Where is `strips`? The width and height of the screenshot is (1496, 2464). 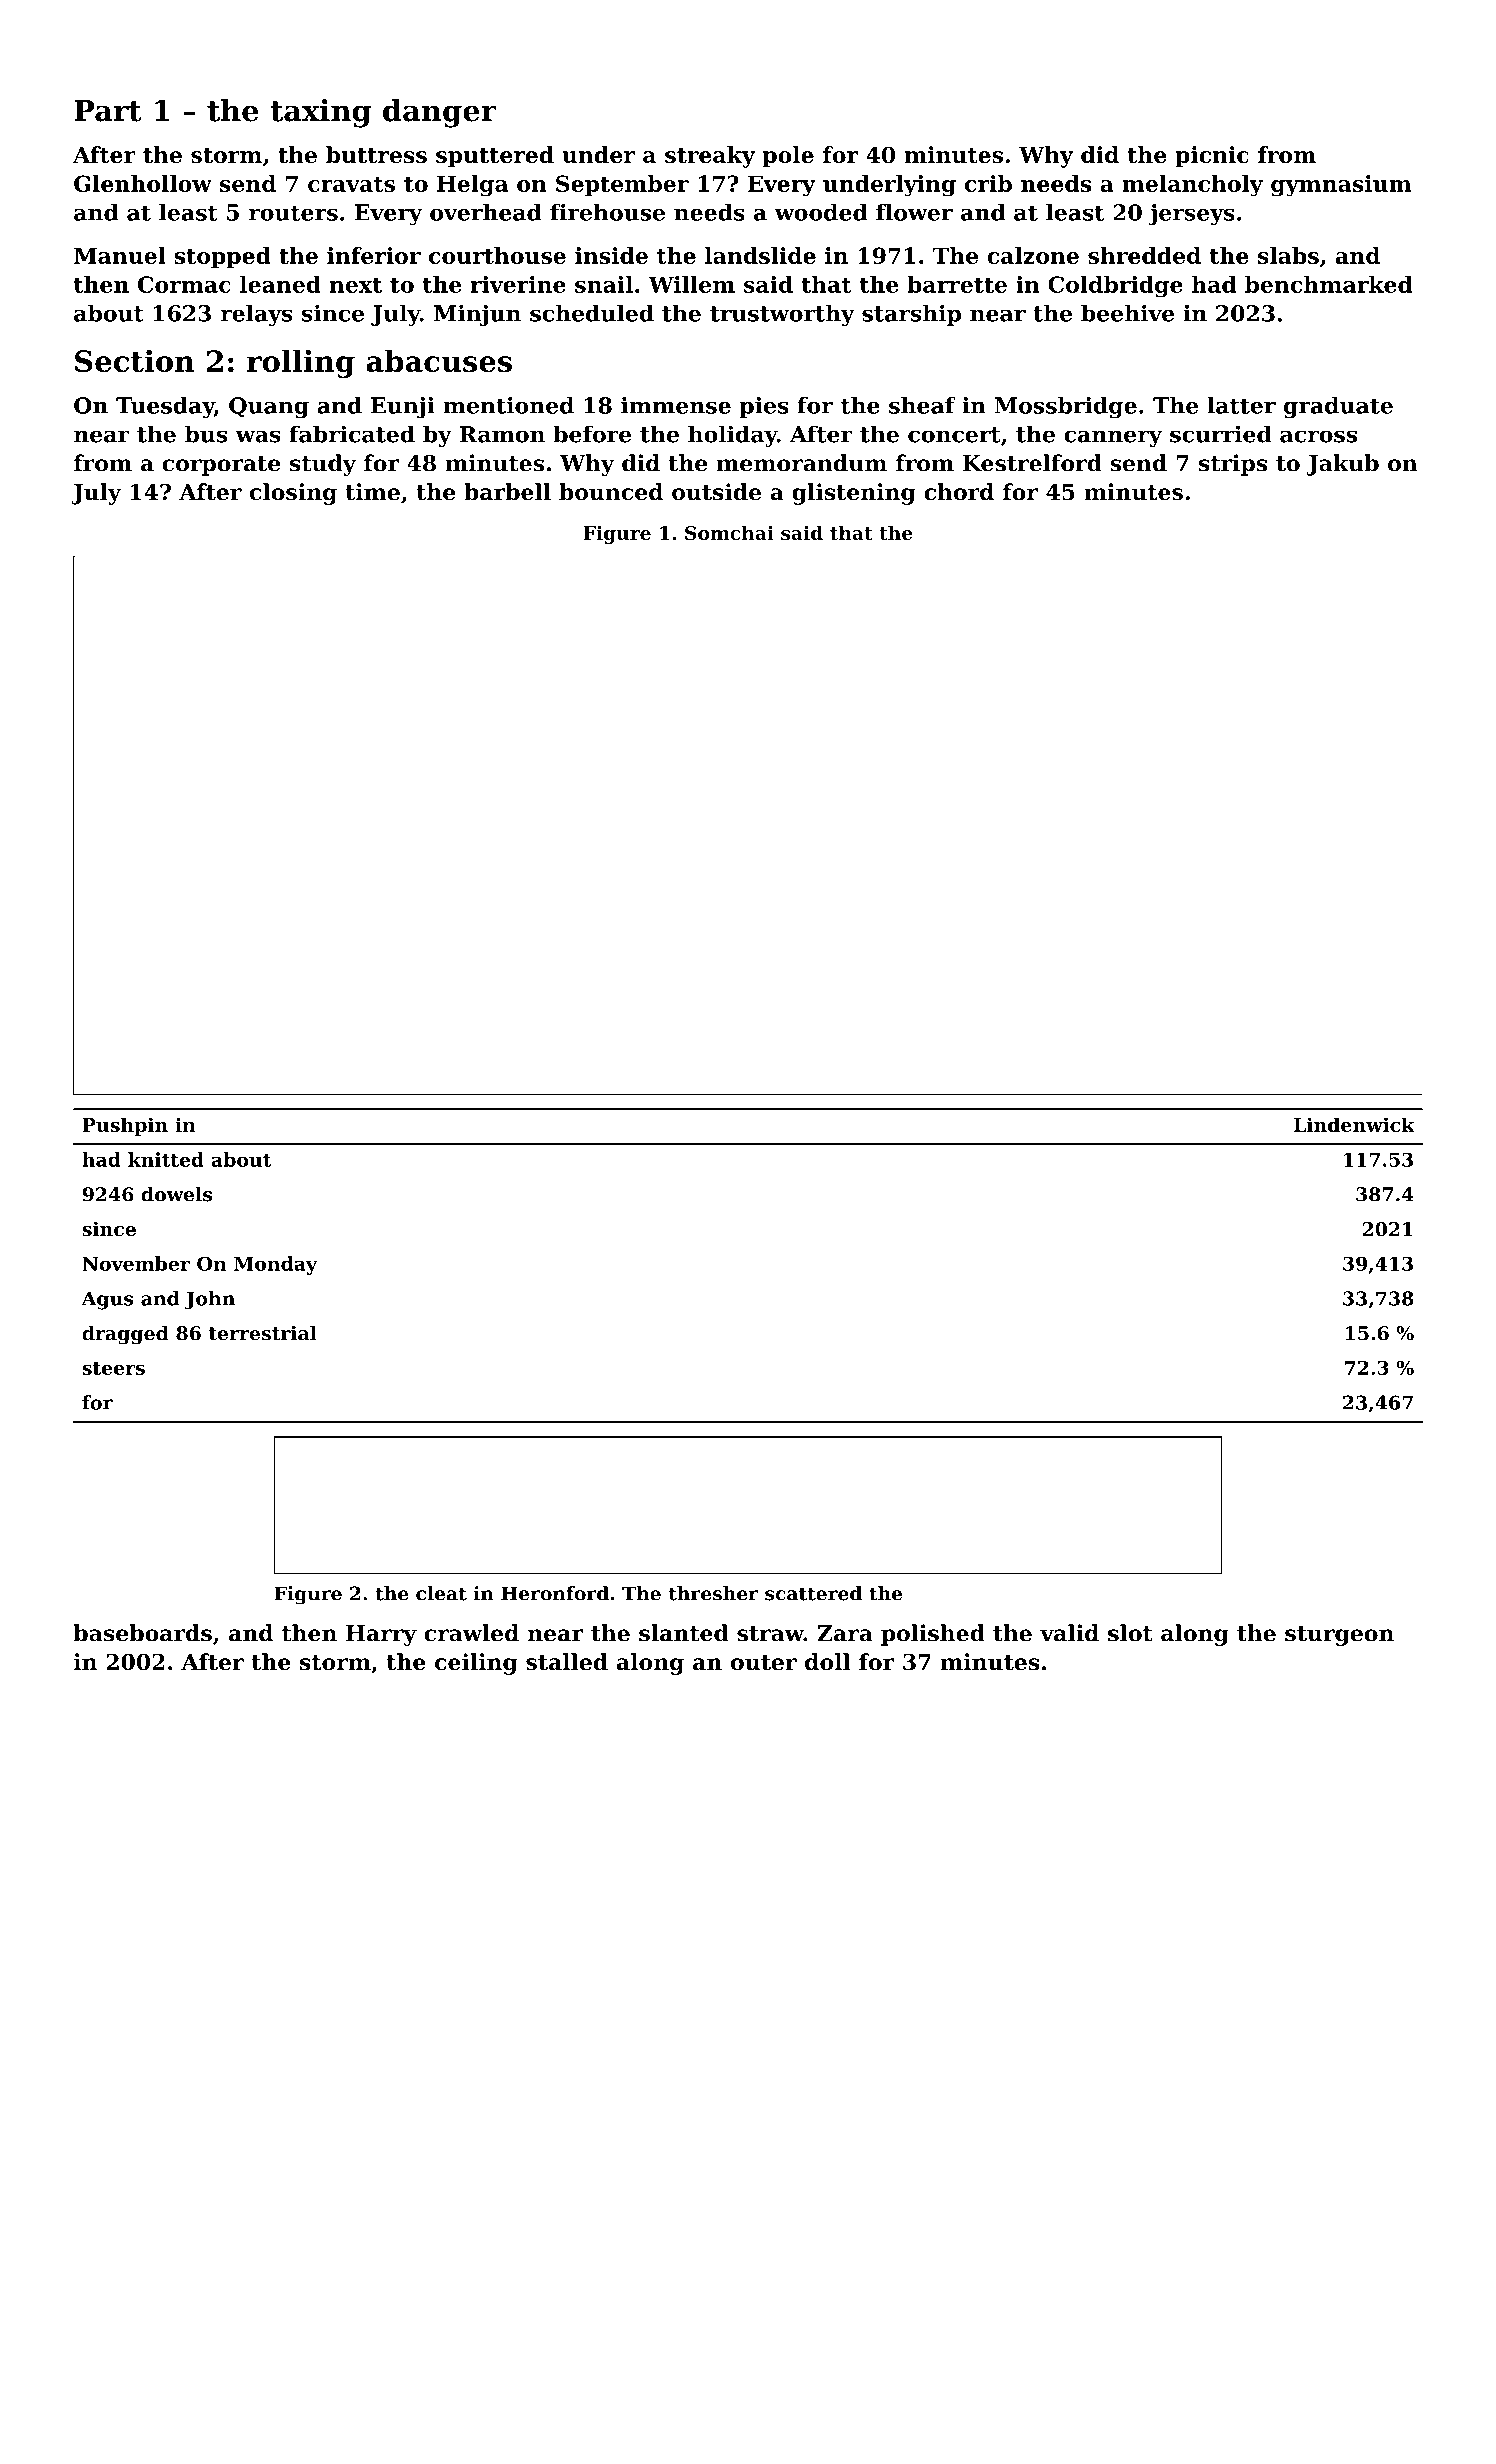
strips is located at coordinates (1233, 465).
